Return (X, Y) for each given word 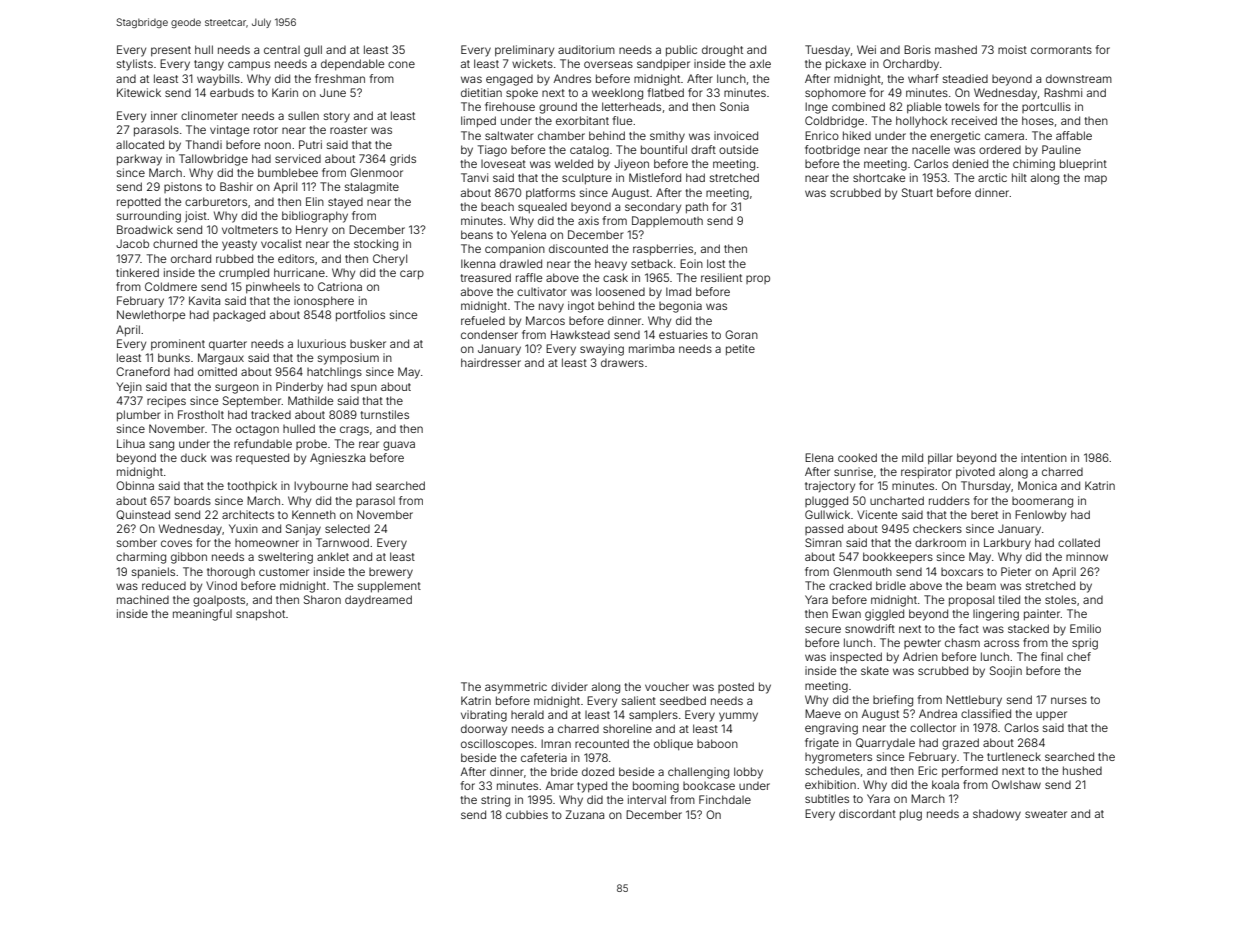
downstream (1079, 79)
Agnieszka (337, 459)
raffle (529, 277)
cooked (857, 457)
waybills (218, 80)
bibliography (315, 217)
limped (478, 122)
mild (912, 457)
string (495, 801)
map (1096, 179)
